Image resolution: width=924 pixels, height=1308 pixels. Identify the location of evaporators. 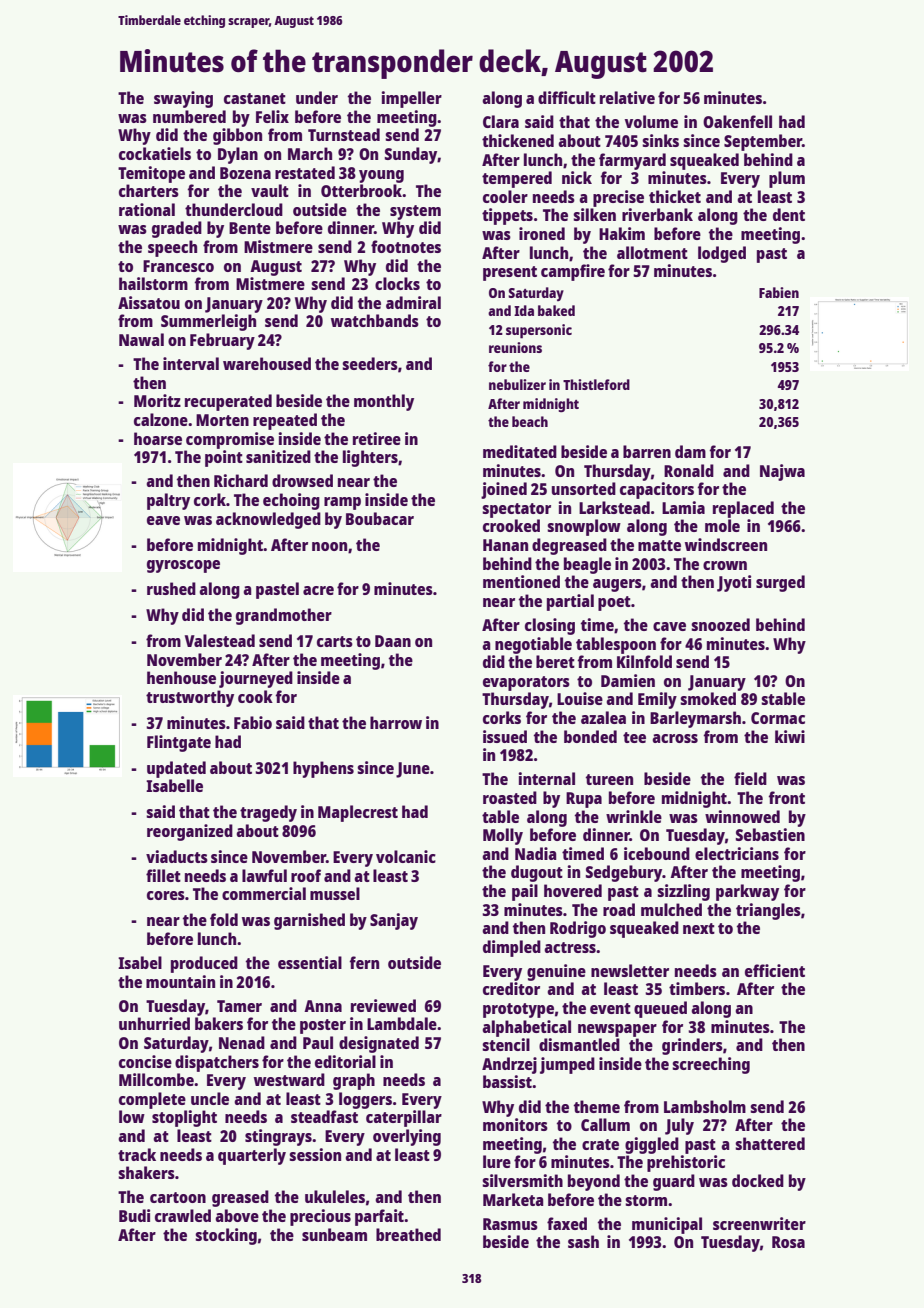
(526, 683).
